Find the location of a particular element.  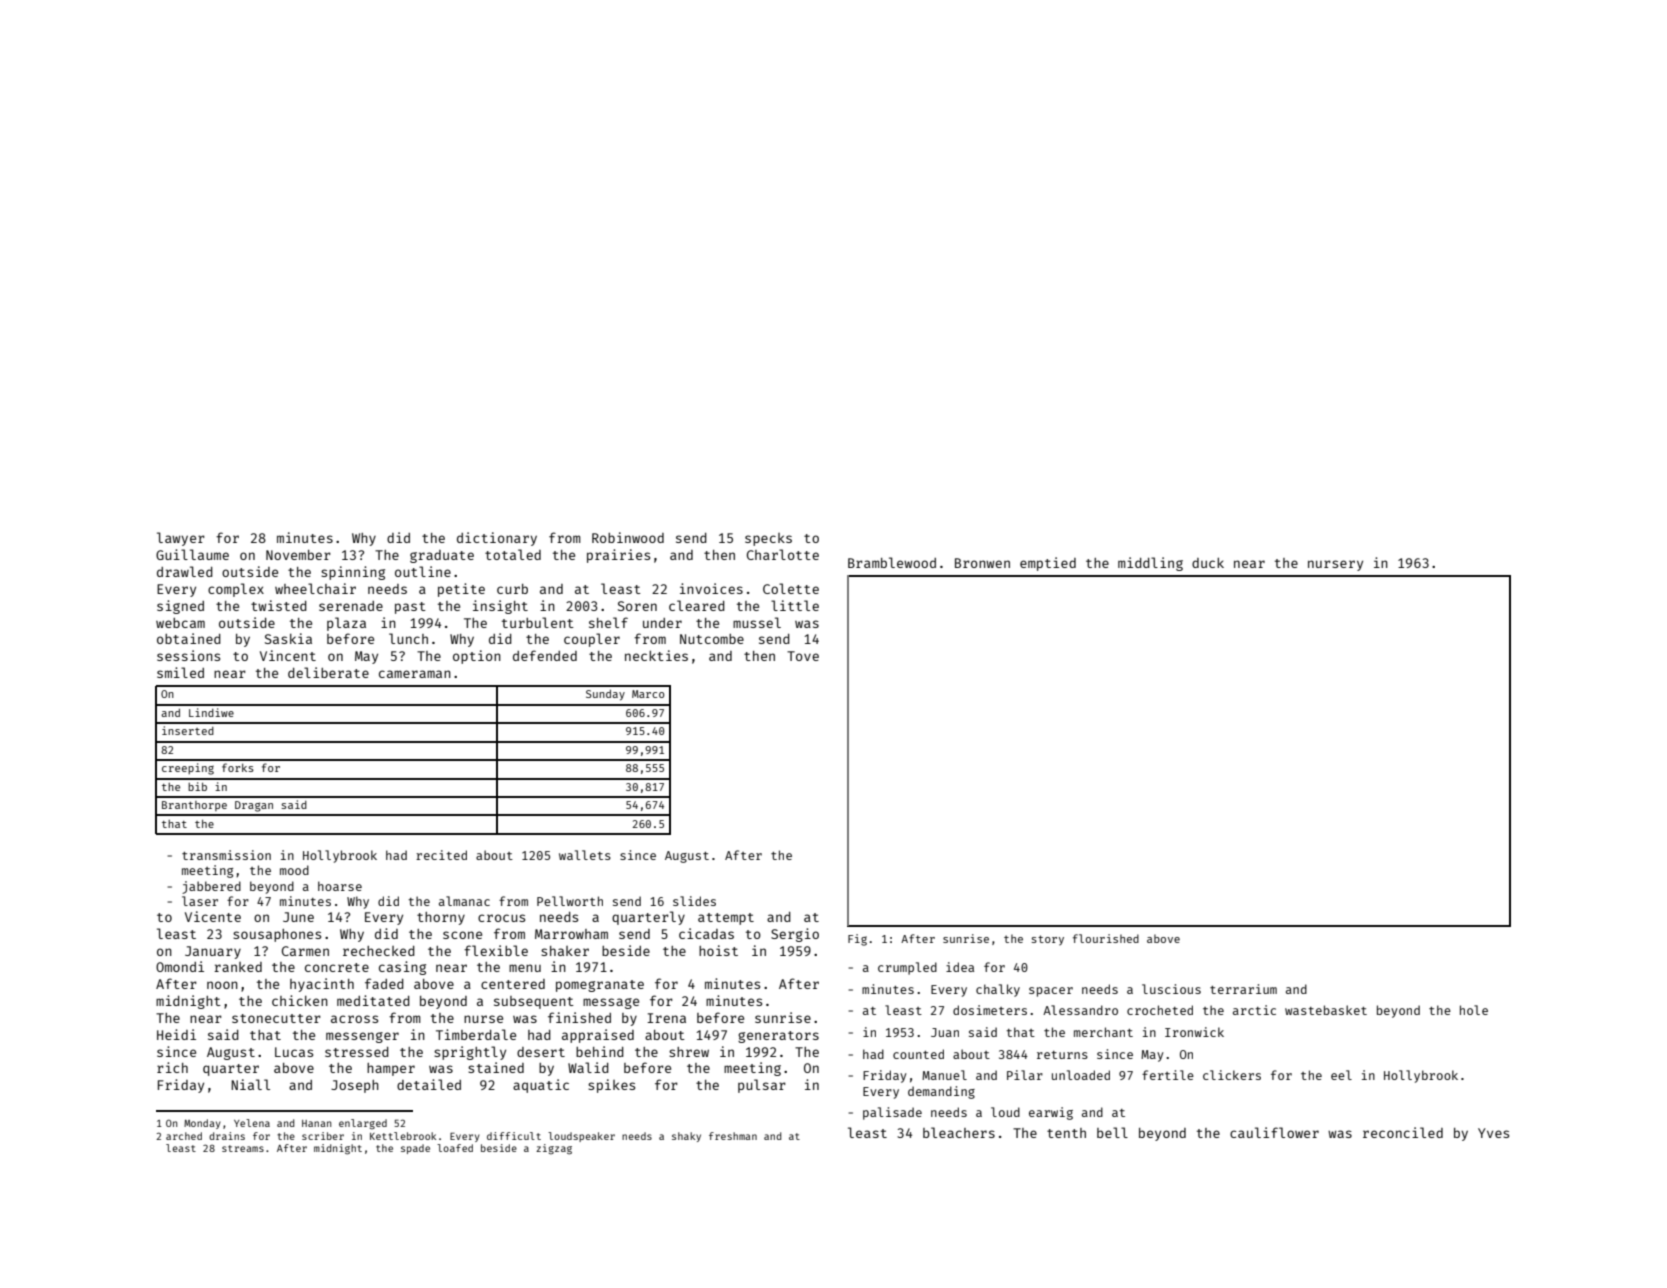

duck is located at coordinates (1208, 562).
